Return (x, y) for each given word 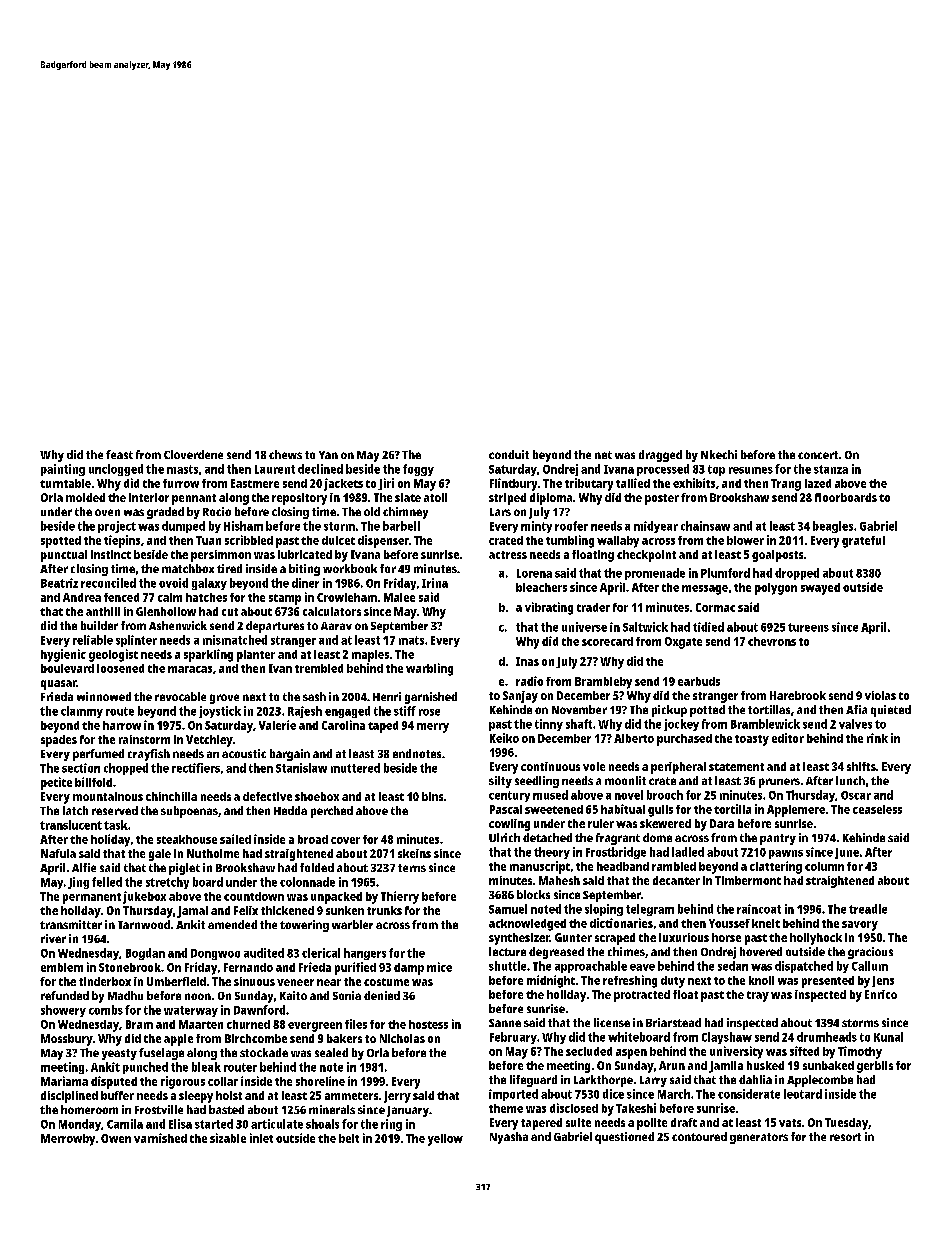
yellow (445, 1140)
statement (736, 767)
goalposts (777, 556)
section (81, 768)
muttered (355, 768)
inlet (261, 1138)
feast (119, 454)
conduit (509, 454)
